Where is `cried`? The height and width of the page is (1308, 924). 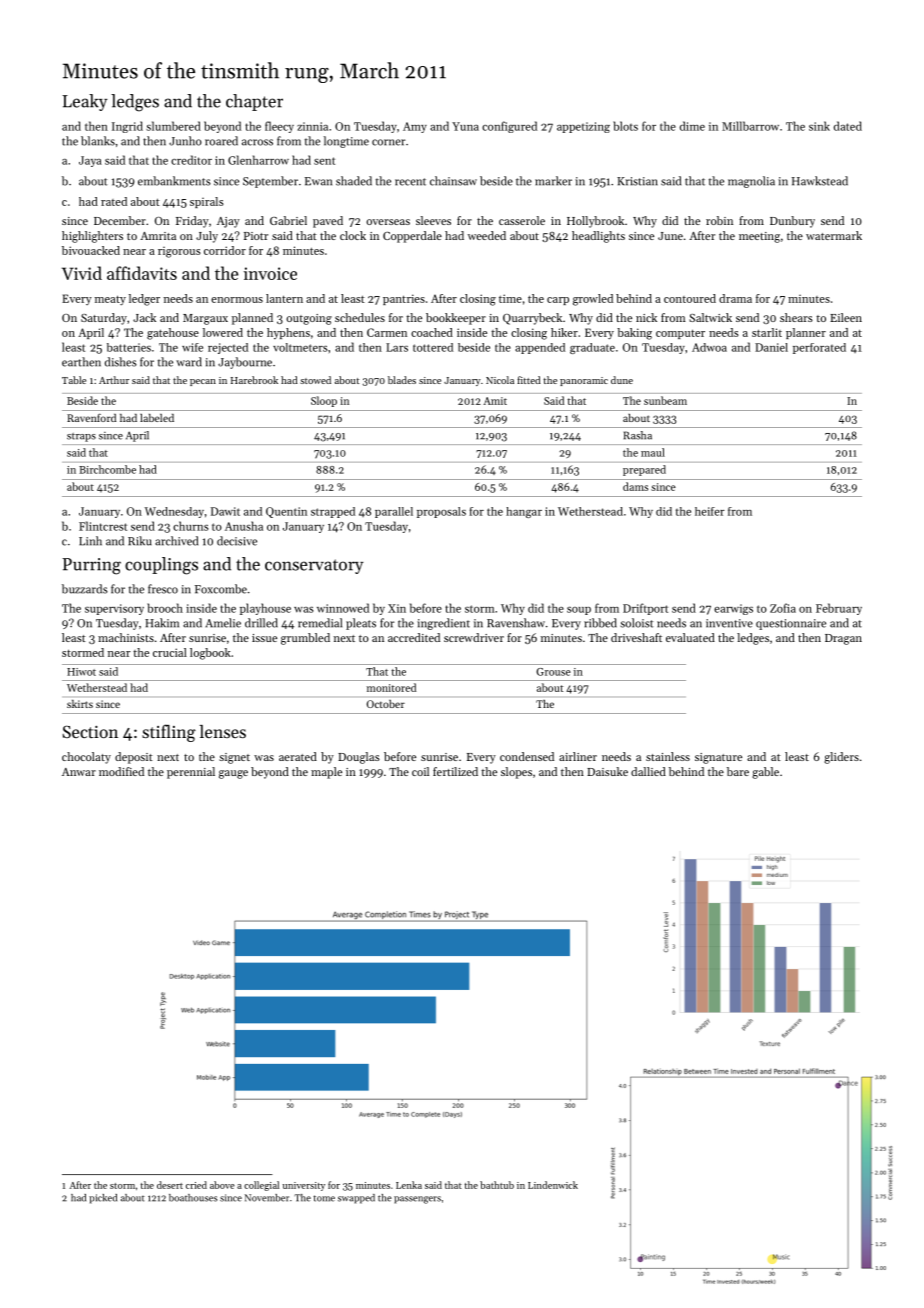 cried is located at coordinates (196, 1185).
